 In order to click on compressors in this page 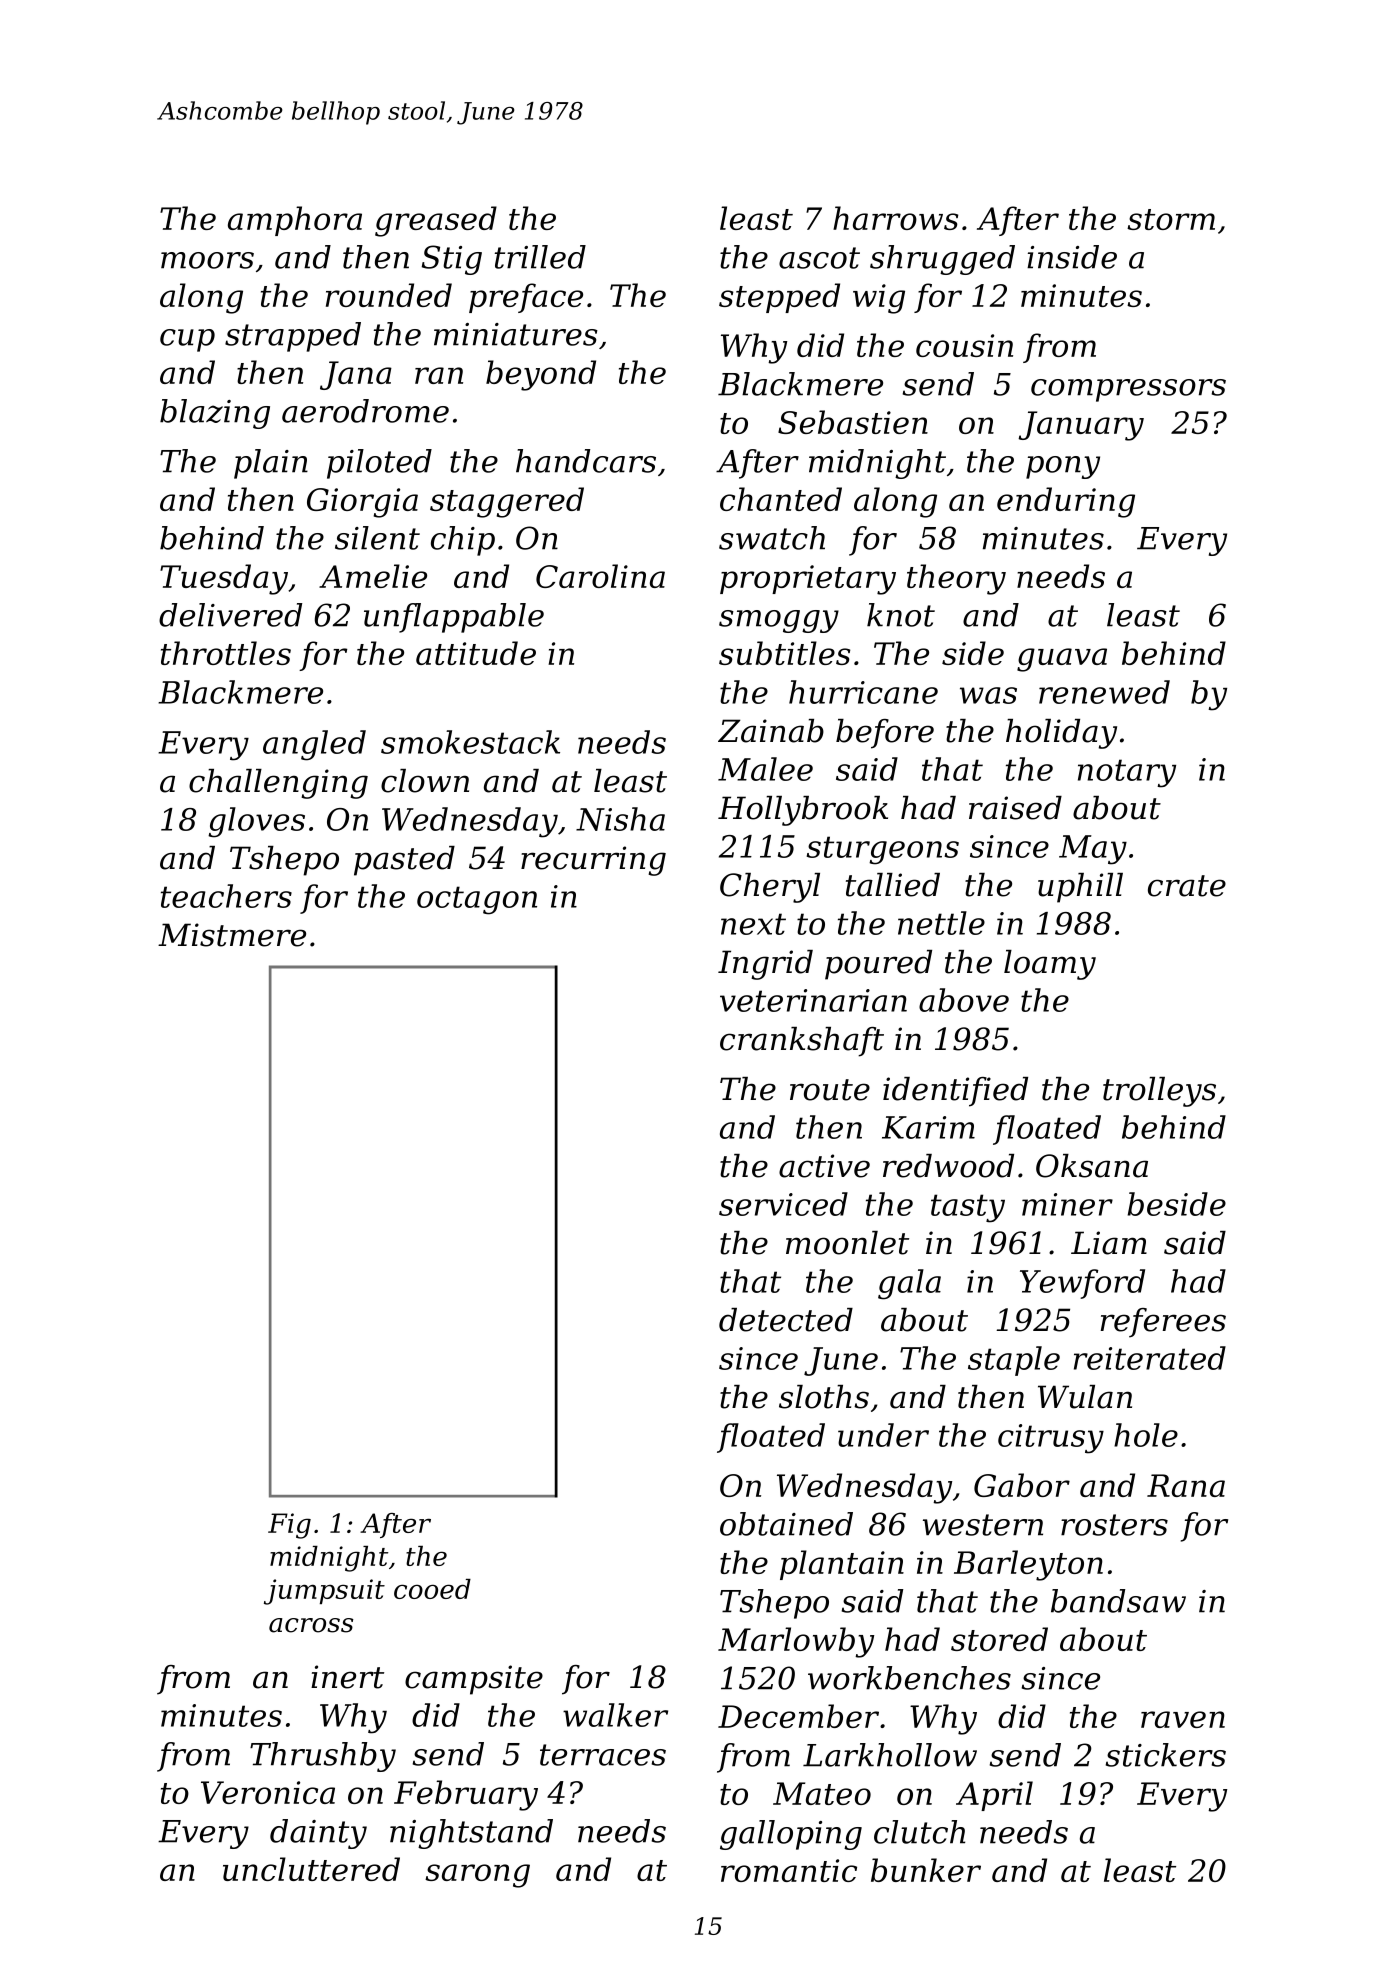, I will do `click(1128, 390)`.
